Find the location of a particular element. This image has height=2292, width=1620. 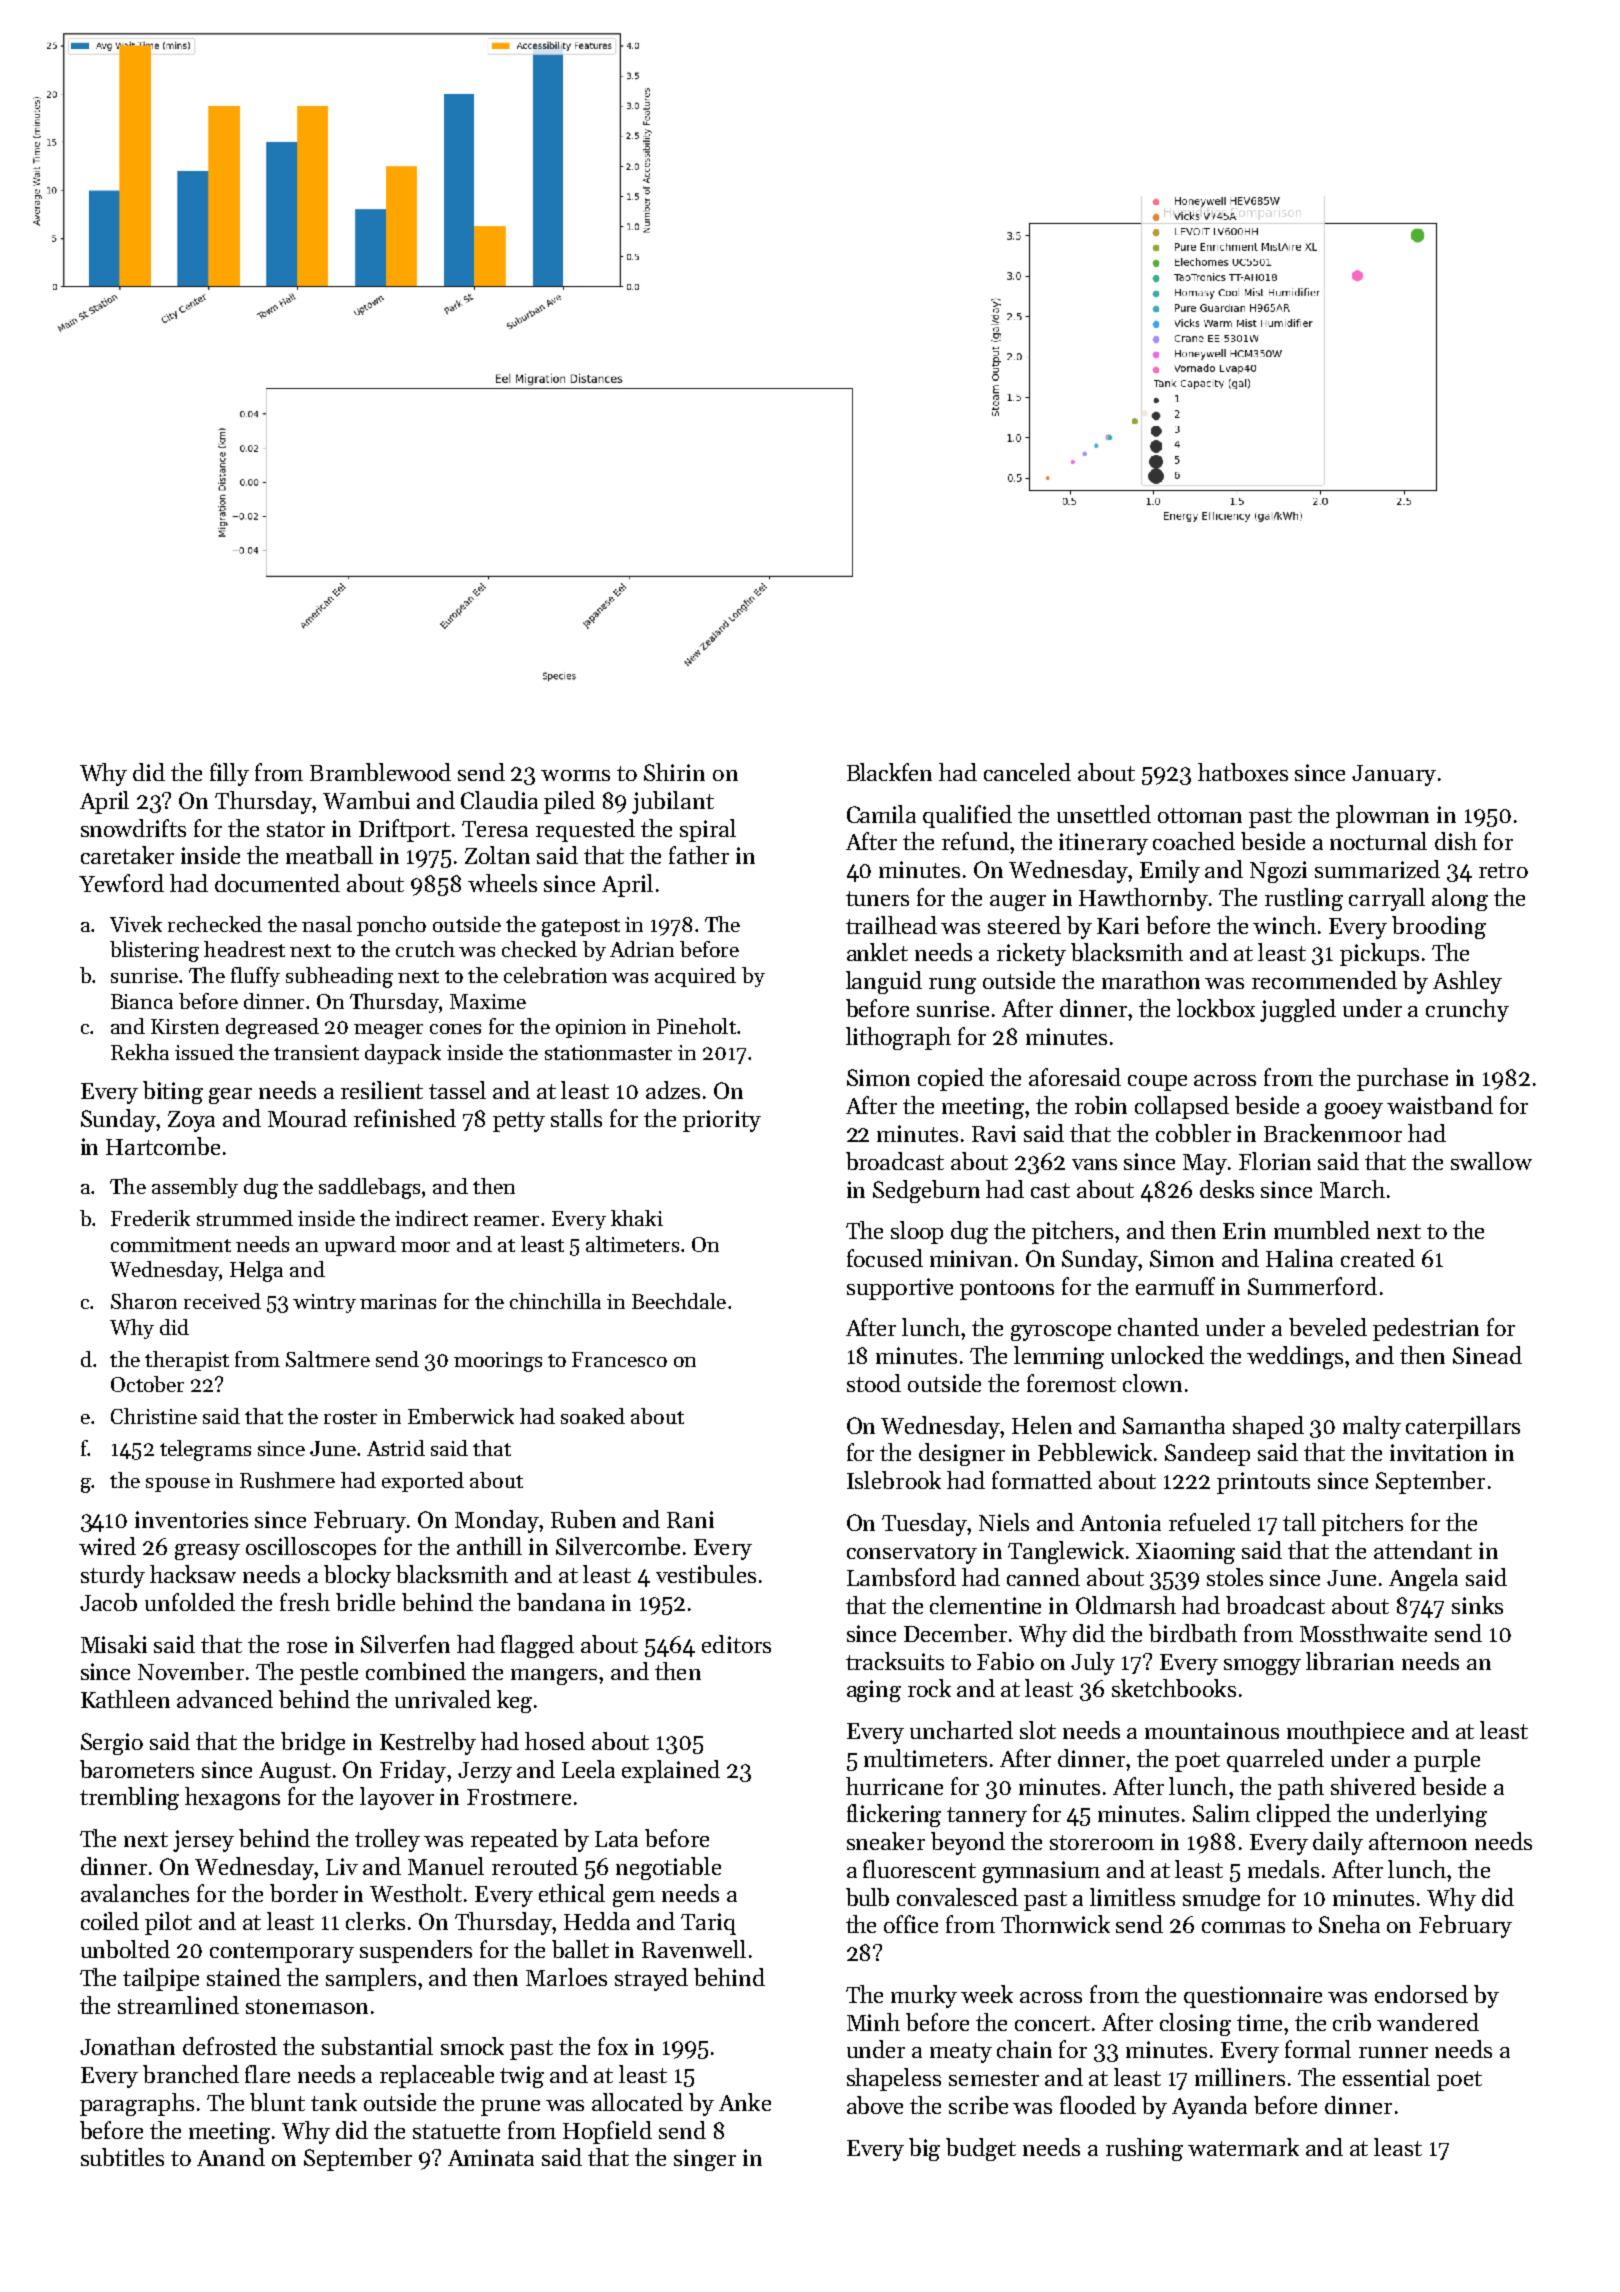

resilient is located at coordinates (382, 1090).
